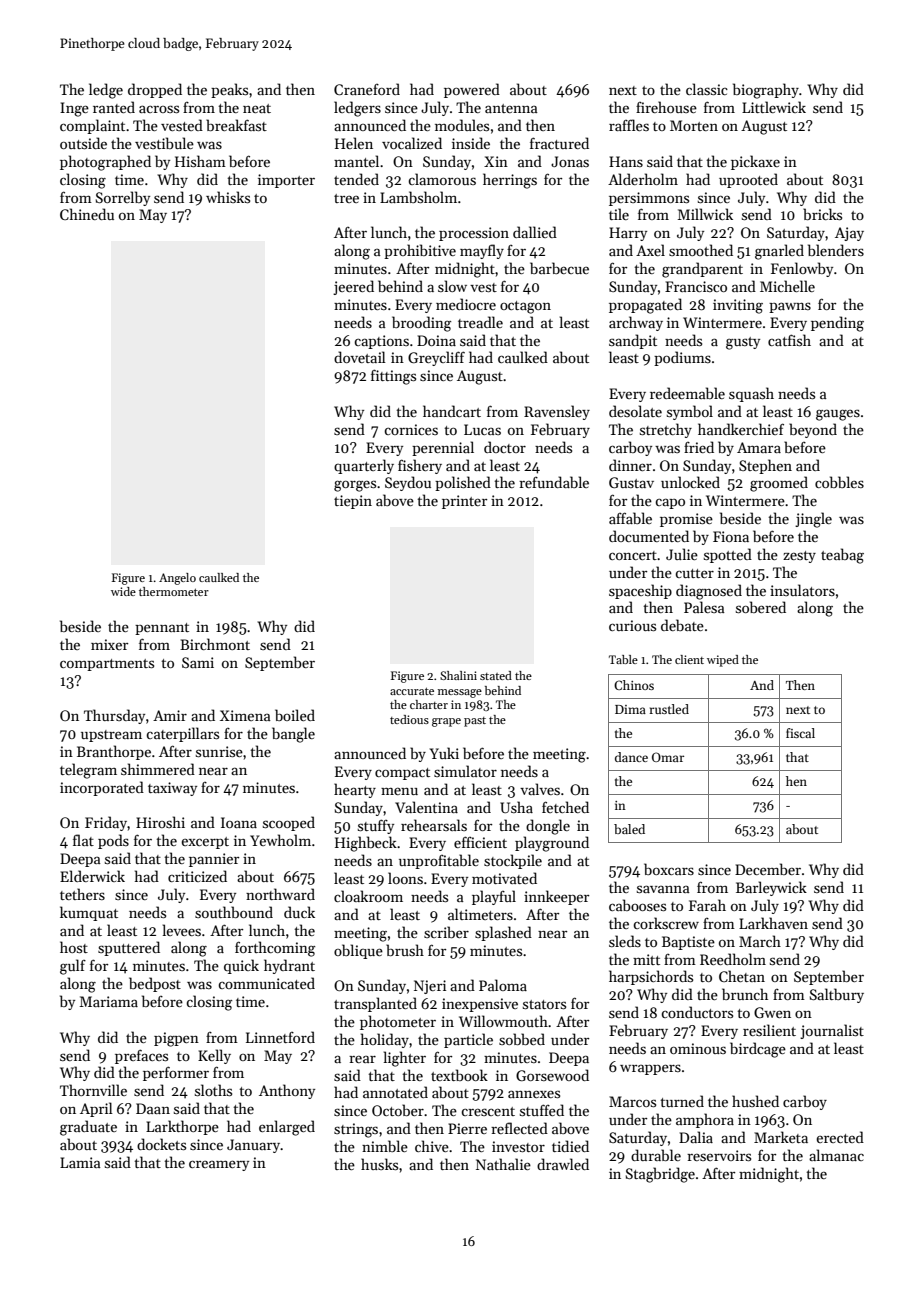 This screenshot has width=924, height=1308. What do you see at coordinates (544, 1004) in the screenshot?
I see `stators` at bounding box center [544, 1004].
